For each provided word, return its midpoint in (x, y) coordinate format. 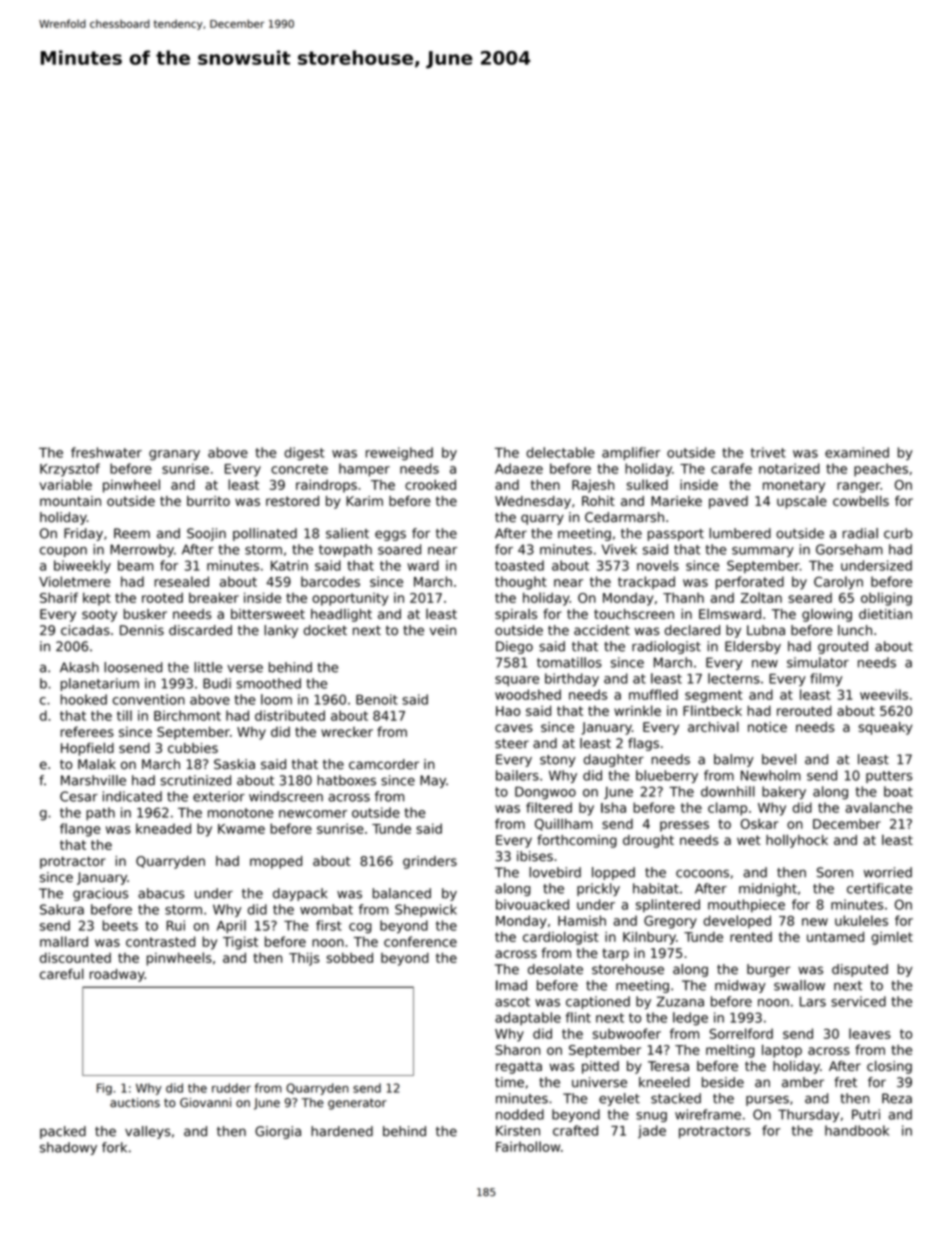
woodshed (528, 694)
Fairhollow (528, 1146)
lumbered (740, 533)
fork (114, 1147)
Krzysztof (70, 470)
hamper (364, 470)
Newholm (771, 775)
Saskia (234, 764)
